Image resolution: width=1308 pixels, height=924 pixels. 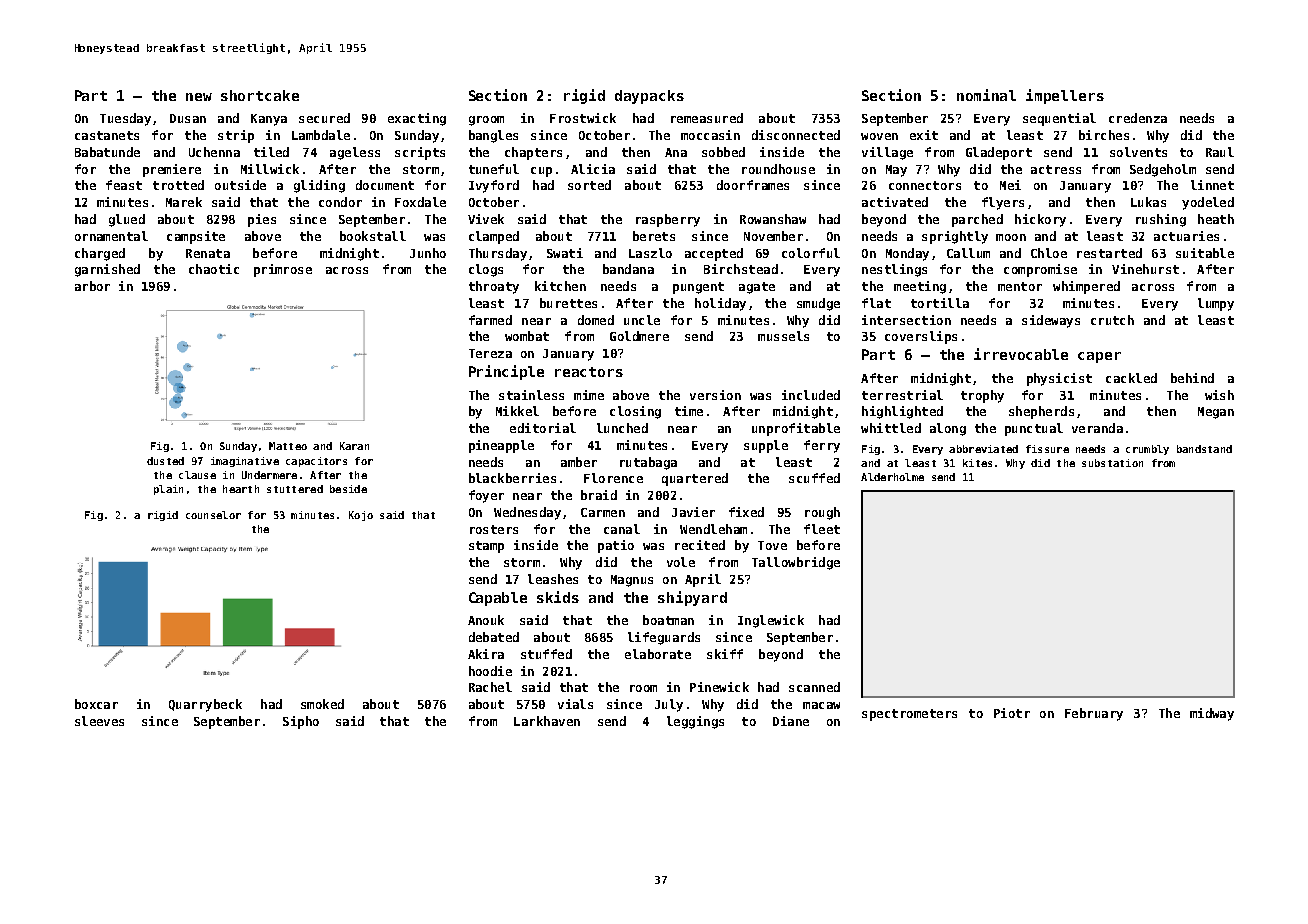 What do you see at coordinates (1065, 96) in the page?
I see `impellers` at bounding box center [1065, 96].
